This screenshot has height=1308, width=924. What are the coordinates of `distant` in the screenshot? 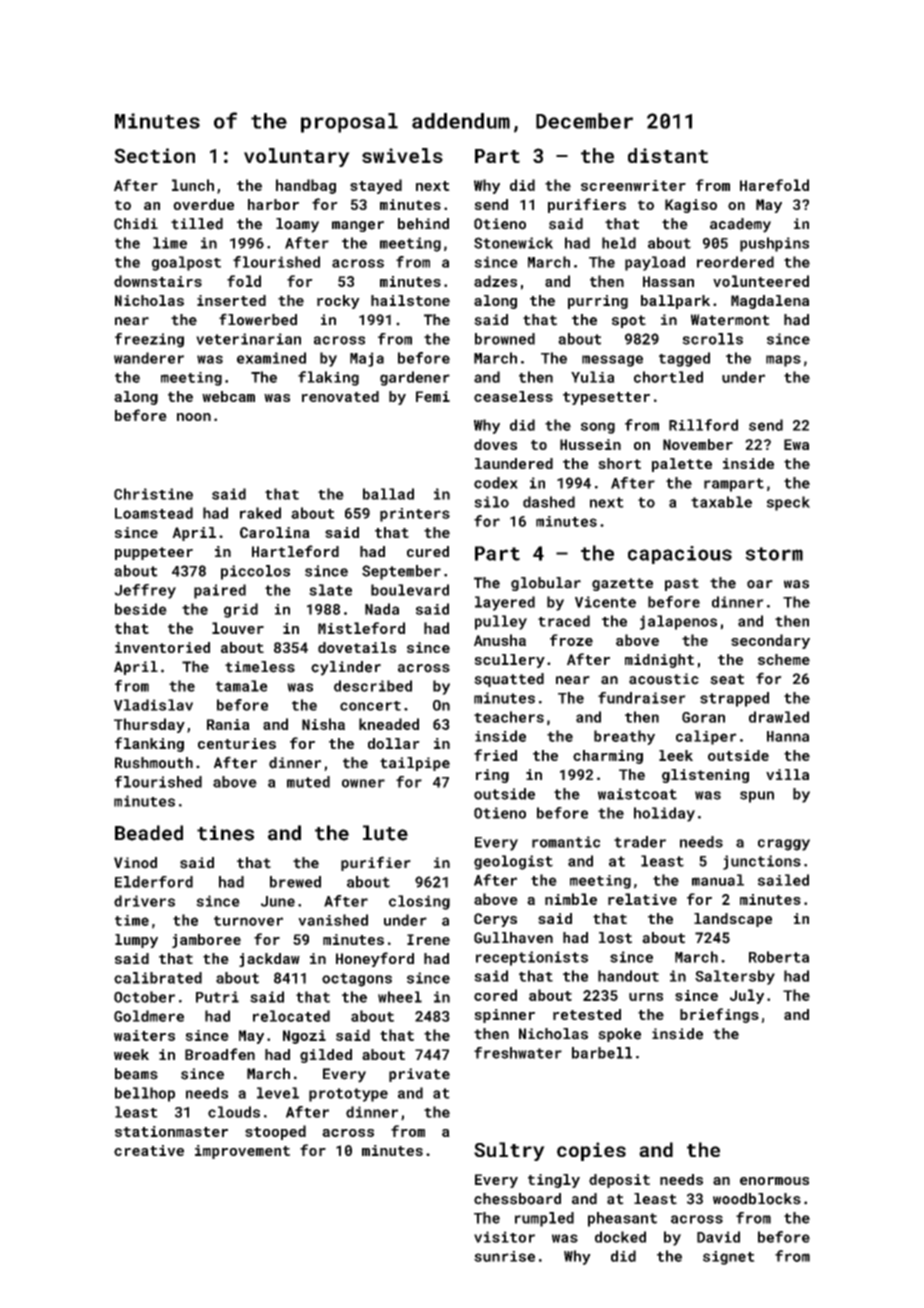 It's located at (668, 155).
